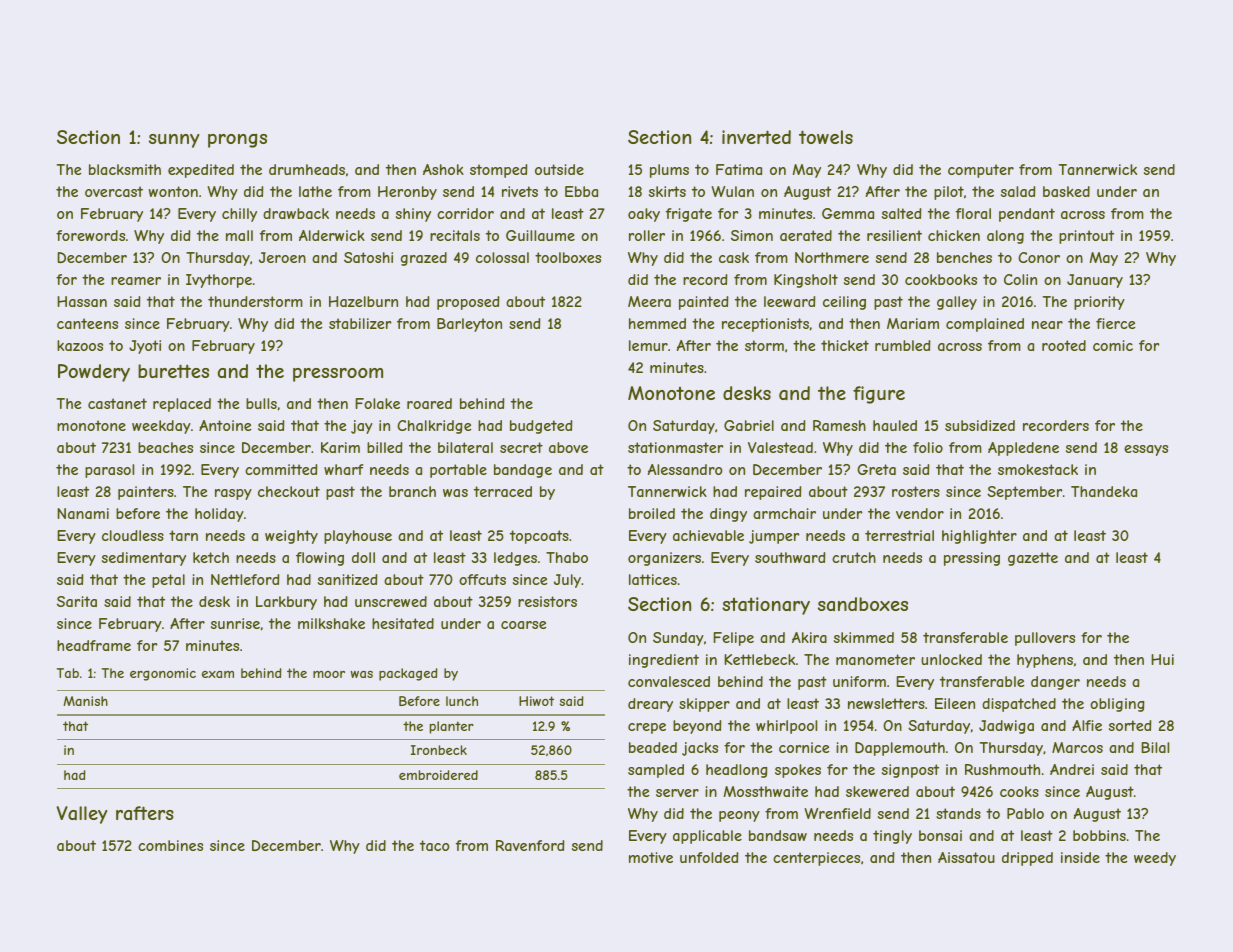 This page has width=1233, height=952. What do you see at coordinates (170, 845) in the page?
I see `combines` at bounding box center [170, 845].
